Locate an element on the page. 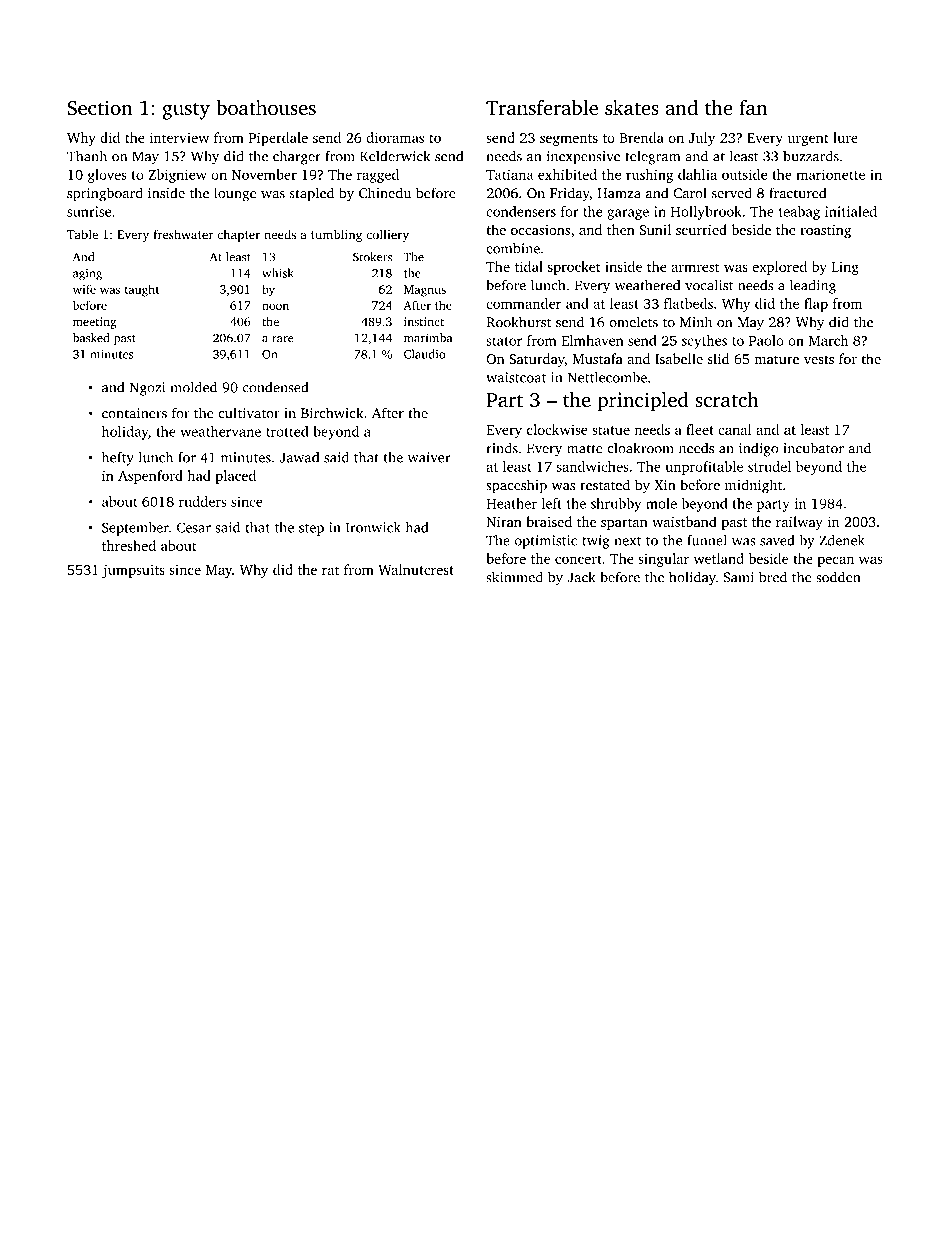 Image resolution: width=952 pixels, height=1233 pixels. indigo is located at coordinates (758, 449).
